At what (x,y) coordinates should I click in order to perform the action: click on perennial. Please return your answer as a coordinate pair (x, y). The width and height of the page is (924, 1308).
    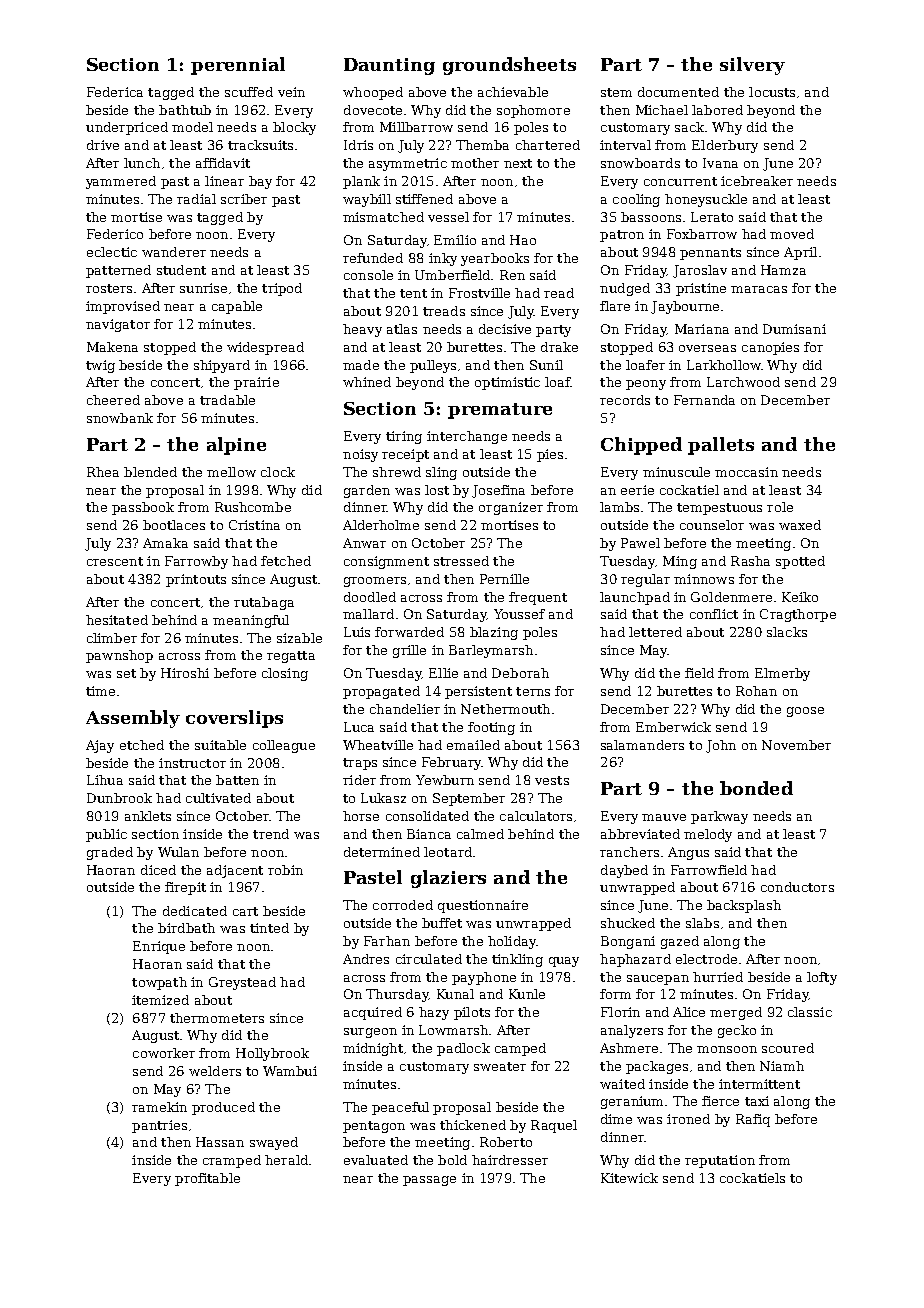
    Looking at the image, I should click on (238, 66).
